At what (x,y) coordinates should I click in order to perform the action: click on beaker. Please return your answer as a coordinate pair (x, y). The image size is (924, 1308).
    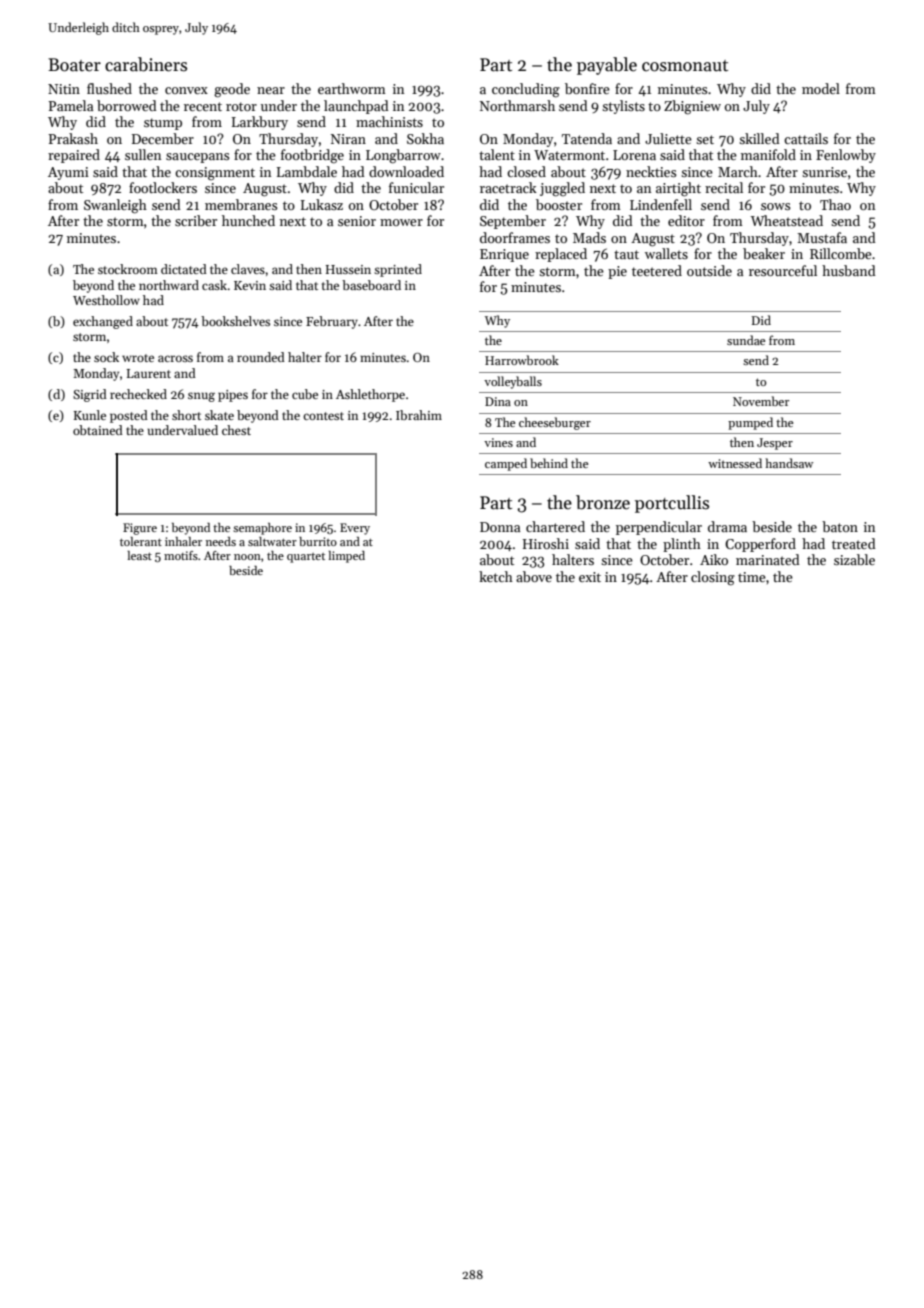
    Looking at the image, I should click on (764, 253).
